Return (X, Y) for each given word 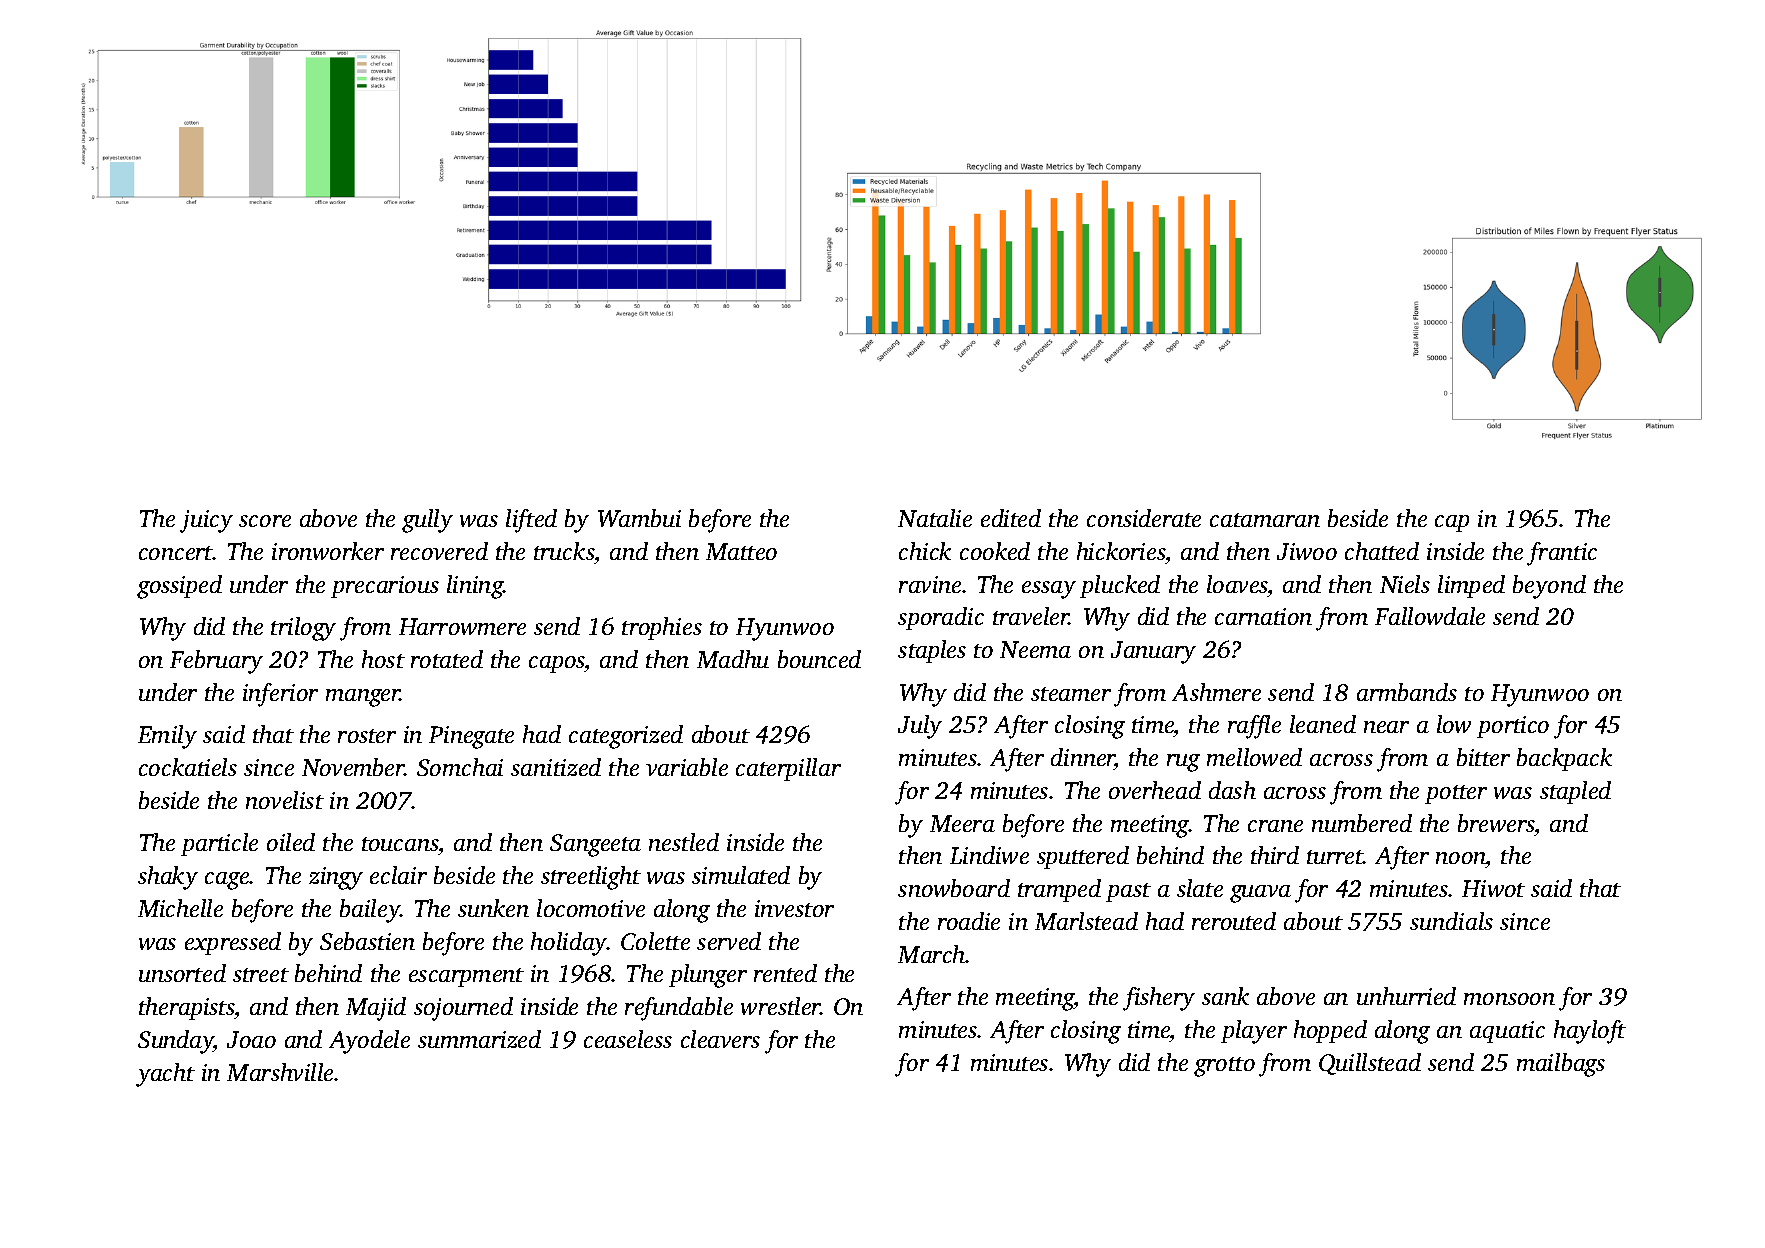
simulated (741, 875)
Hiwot (1493, 888)
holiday (569, 944)
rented (785, 973)
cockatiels (188, 767)
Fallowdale (1430, 616)
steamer (1071, 694)
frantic (1562, 554)
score (265, 521)
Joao (251, 1039)
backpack (1564, 759)
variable (687, 767)
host (383, 659)
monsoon (1509, 999)
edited (1011, 518)
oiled (291, 842)
